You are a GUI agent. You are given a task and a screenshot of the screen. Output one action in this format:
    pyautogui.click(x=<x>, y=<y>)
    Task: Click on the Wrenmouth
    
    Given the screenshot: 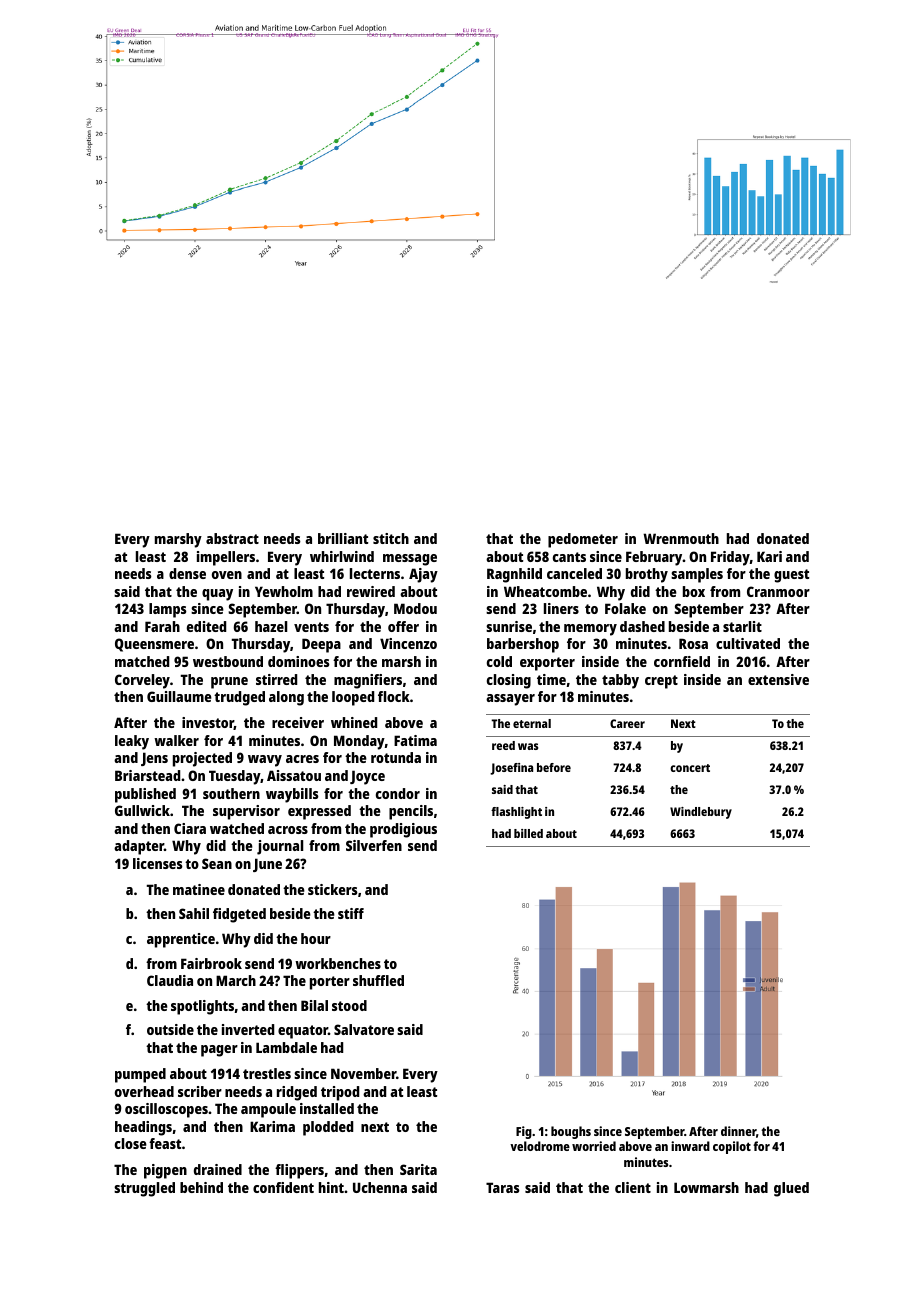 What is the action you would take?
    pyautogui.click(x=681, y=538)
